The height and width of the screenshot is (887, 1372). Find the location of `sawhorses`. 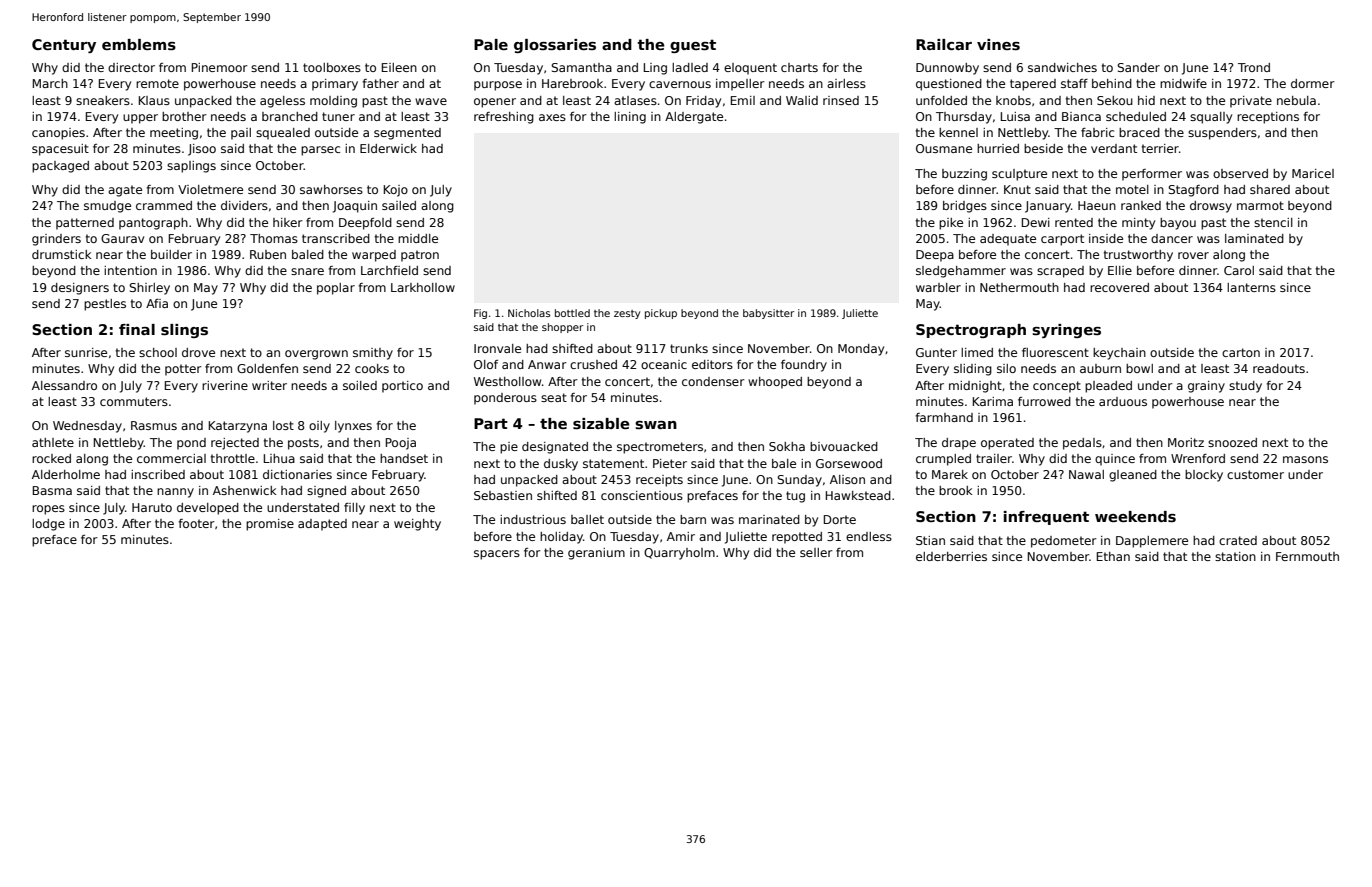

sawhorses is located at coordinates (331, 189).
